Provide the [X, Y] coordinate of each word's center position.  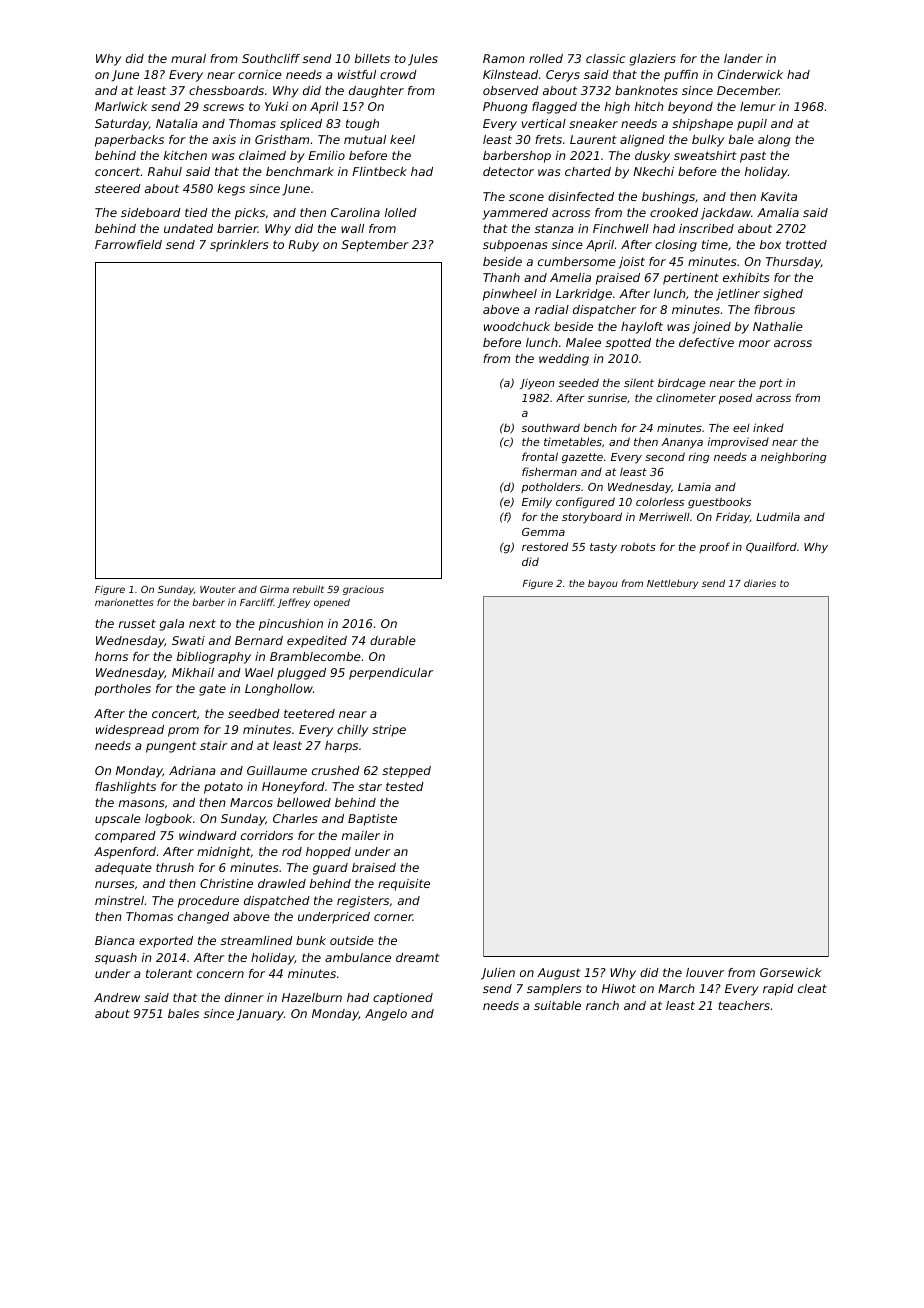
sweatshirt [705, 155]
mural [188, 58]
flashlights [125, 788]
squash [116, 959]
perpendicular [391, 674]
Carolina [355, 212]
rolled [546, 58]
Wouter [218, 589]
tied [196, 212]
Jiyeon [537, 384]
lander [743, 58]
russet [137, 623]
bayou [603, 584]
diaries [760, 583]
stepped [406, 772]
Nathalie [778, 326]
